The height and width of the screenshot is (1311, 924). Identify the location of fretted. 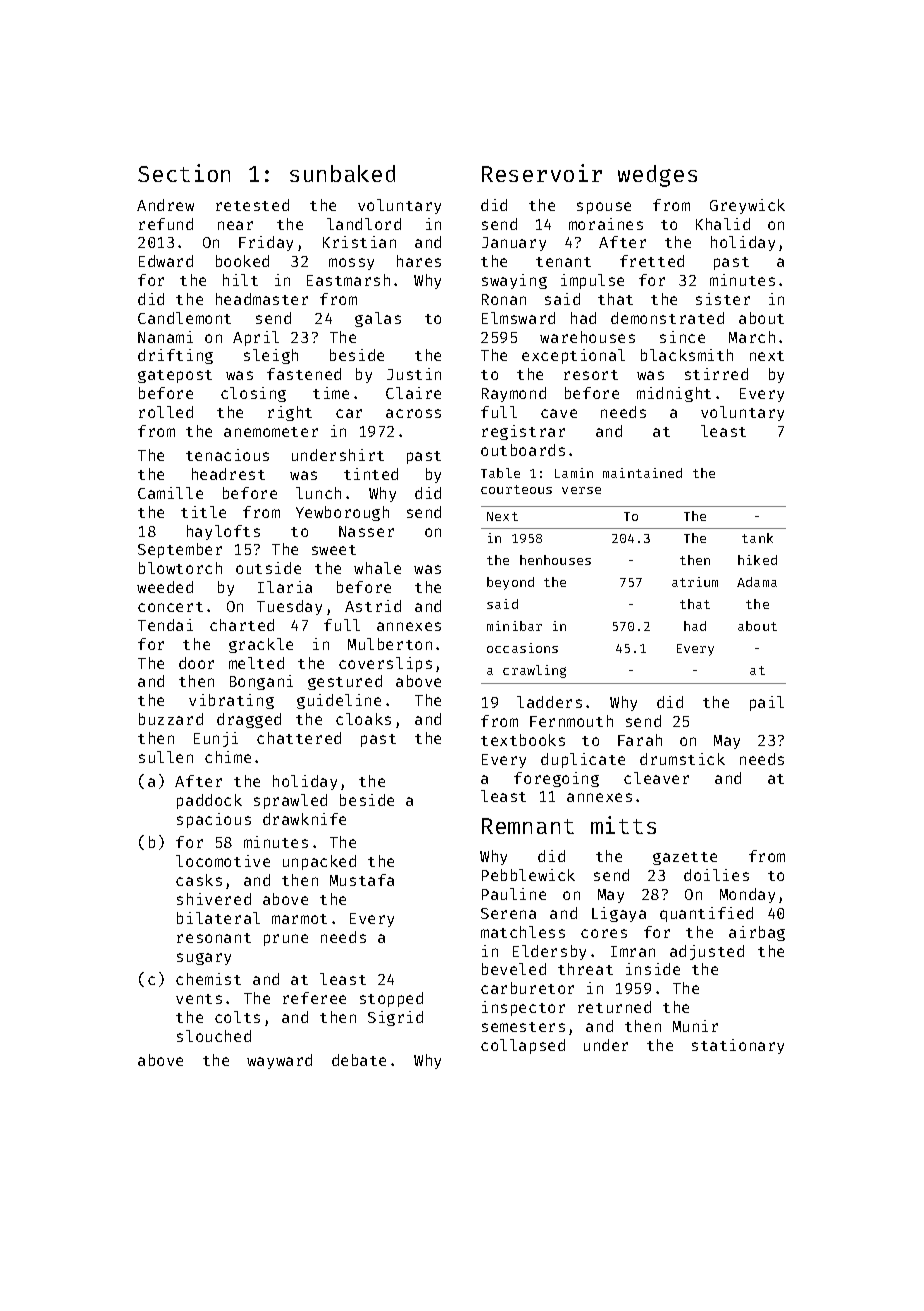
(652, 261).
